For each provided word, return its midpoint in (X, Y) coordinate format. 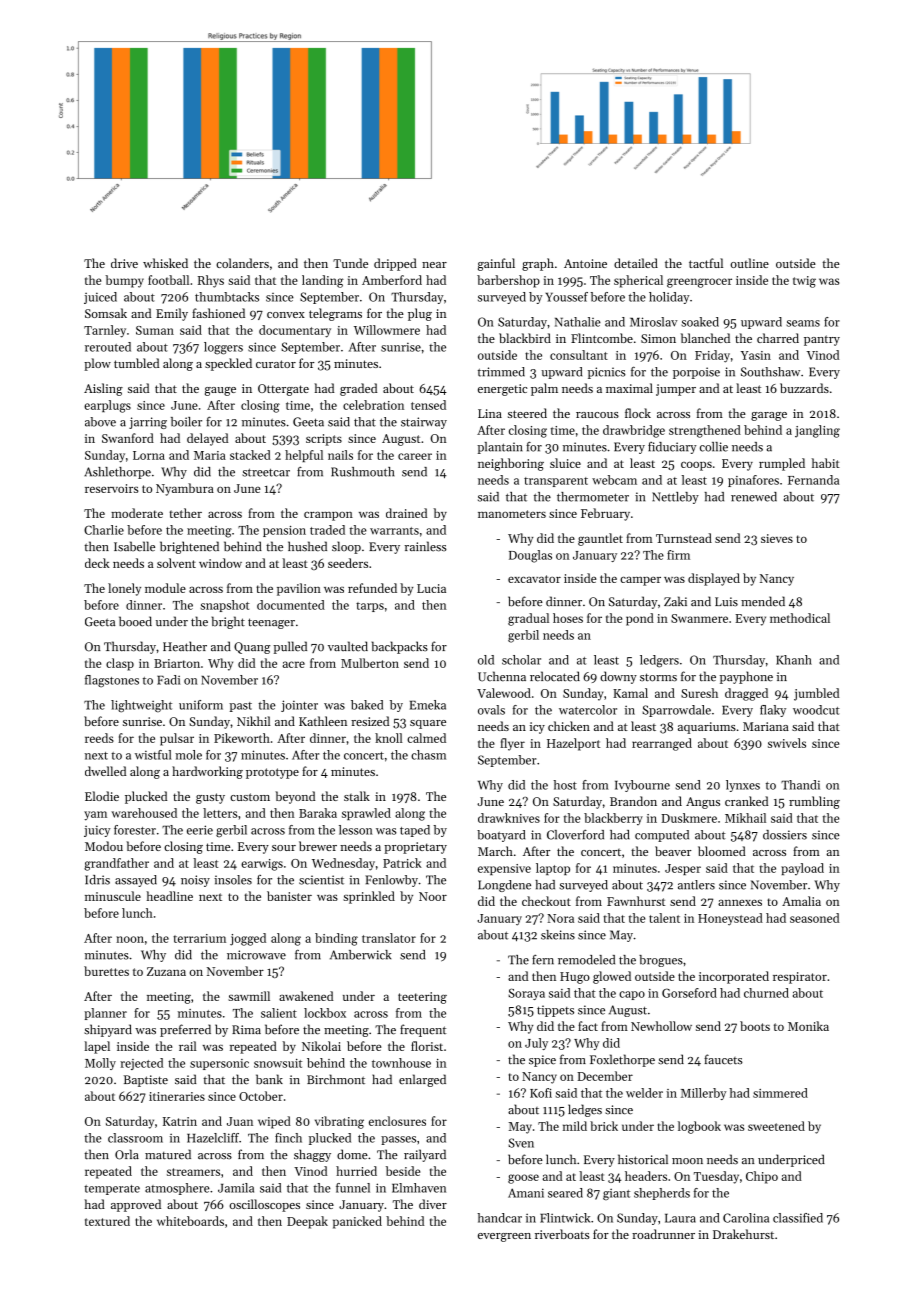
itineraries (177, 1096)
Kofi (541, 1093)
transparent (556, 482)
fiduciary (672, 448)
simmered (780, 1093)
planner (105, 1014)
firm (678, 555)
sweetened (776, 1126)
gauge (220, 391)
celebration (373, 405)
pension (284, 531)
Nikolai (321, 1046)
